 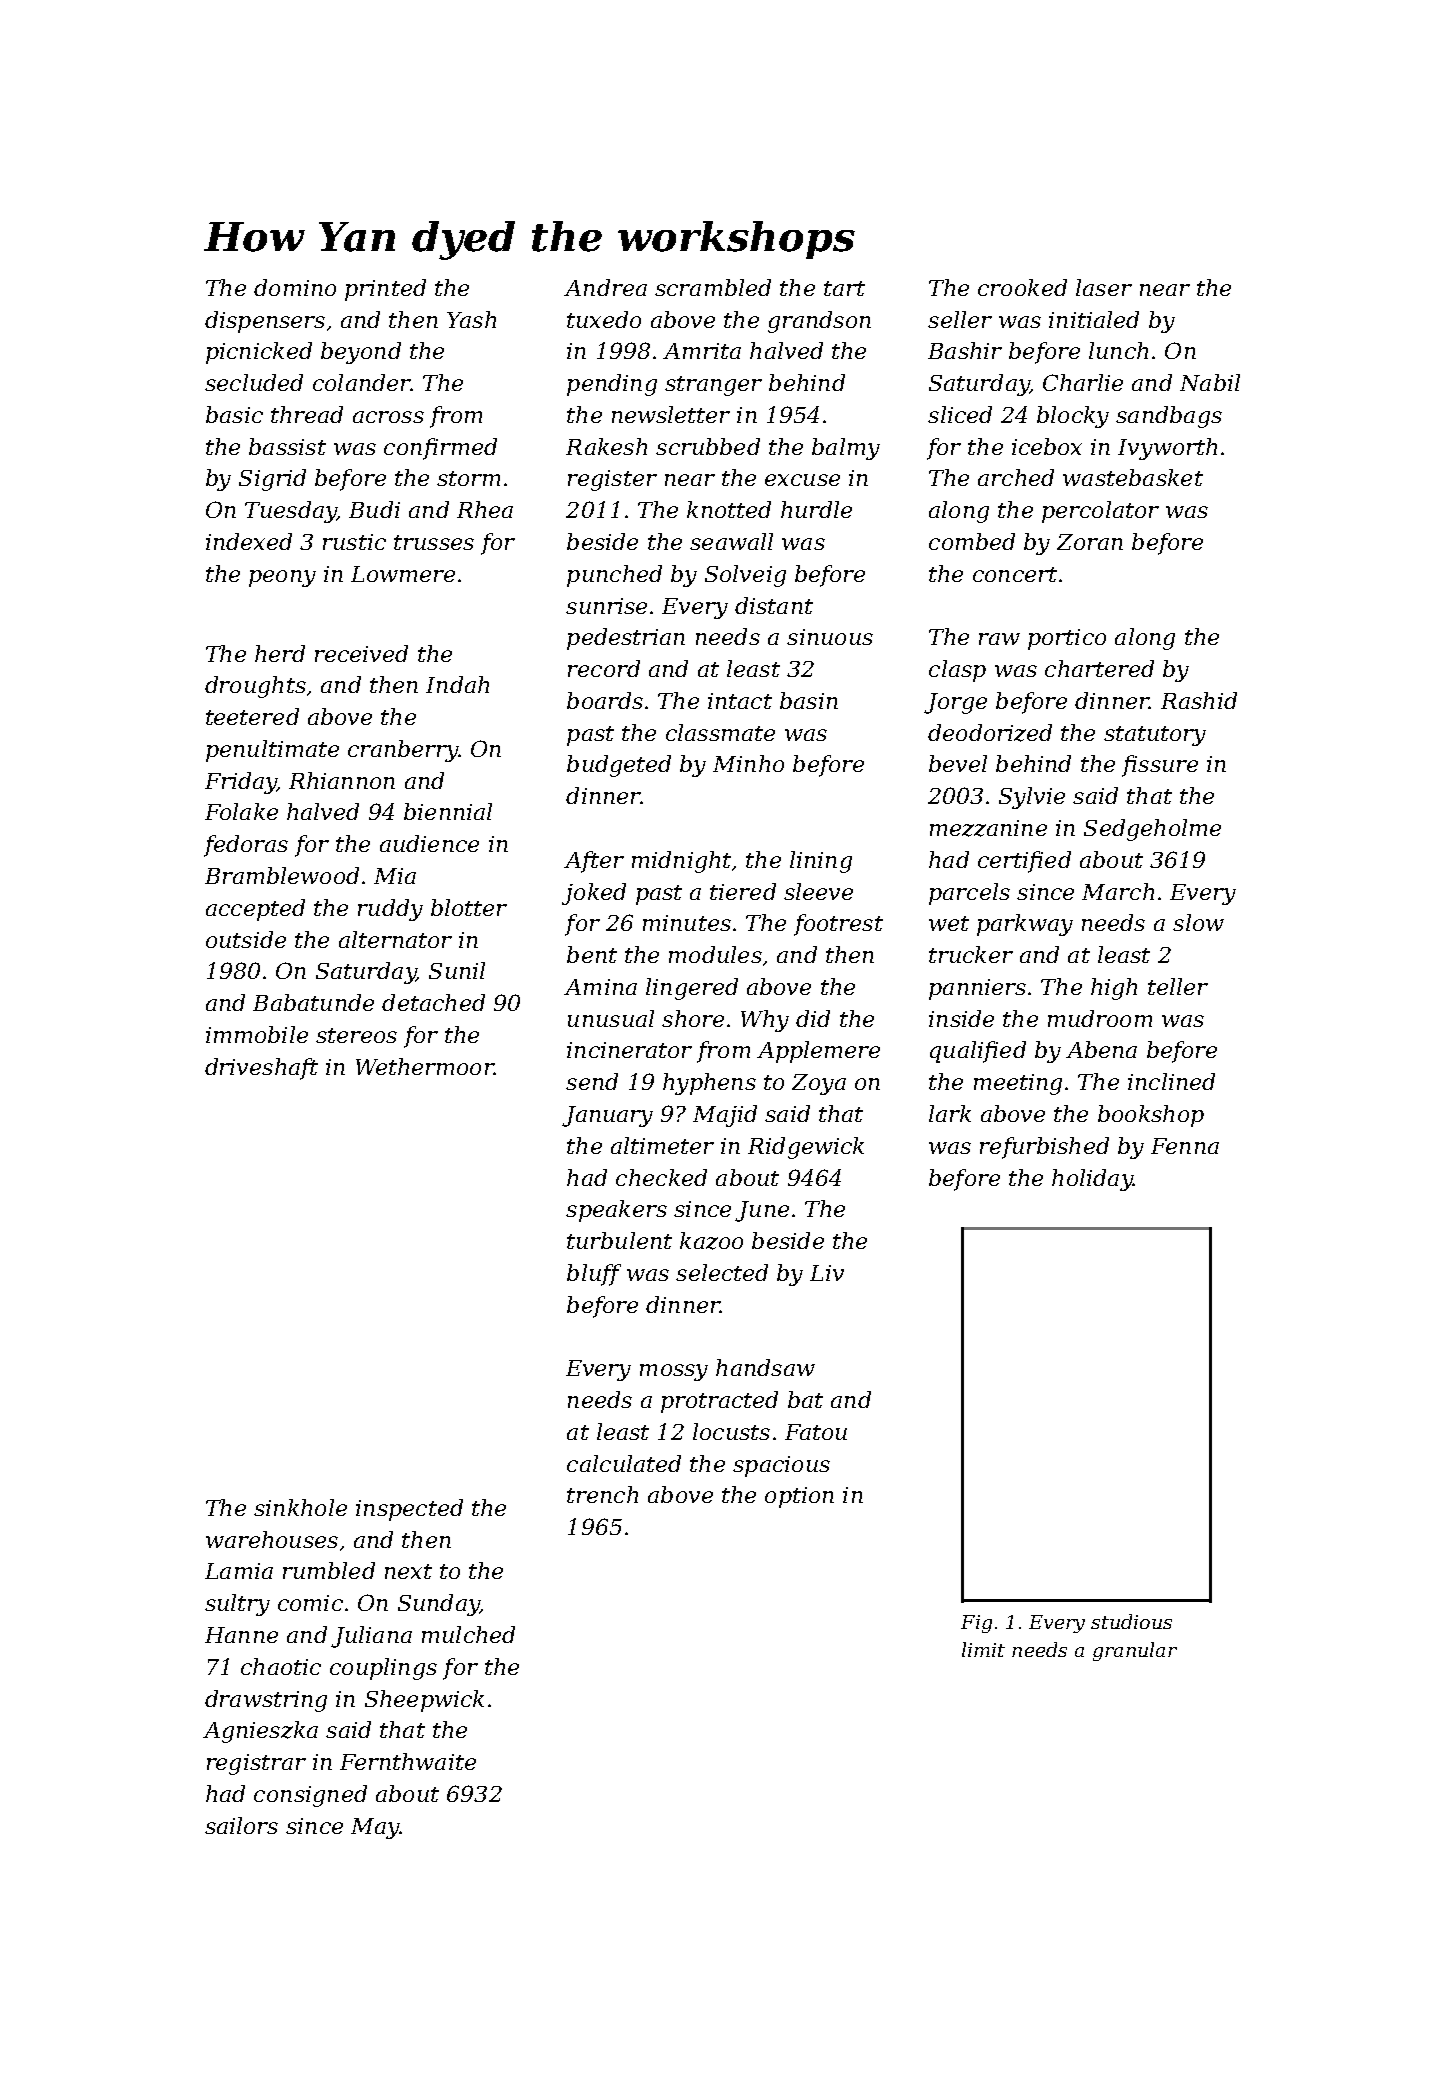 What do you see at coordinates (1104, 287) in the screenshot?
I see `laser` at bounding box center [1104, 287].
